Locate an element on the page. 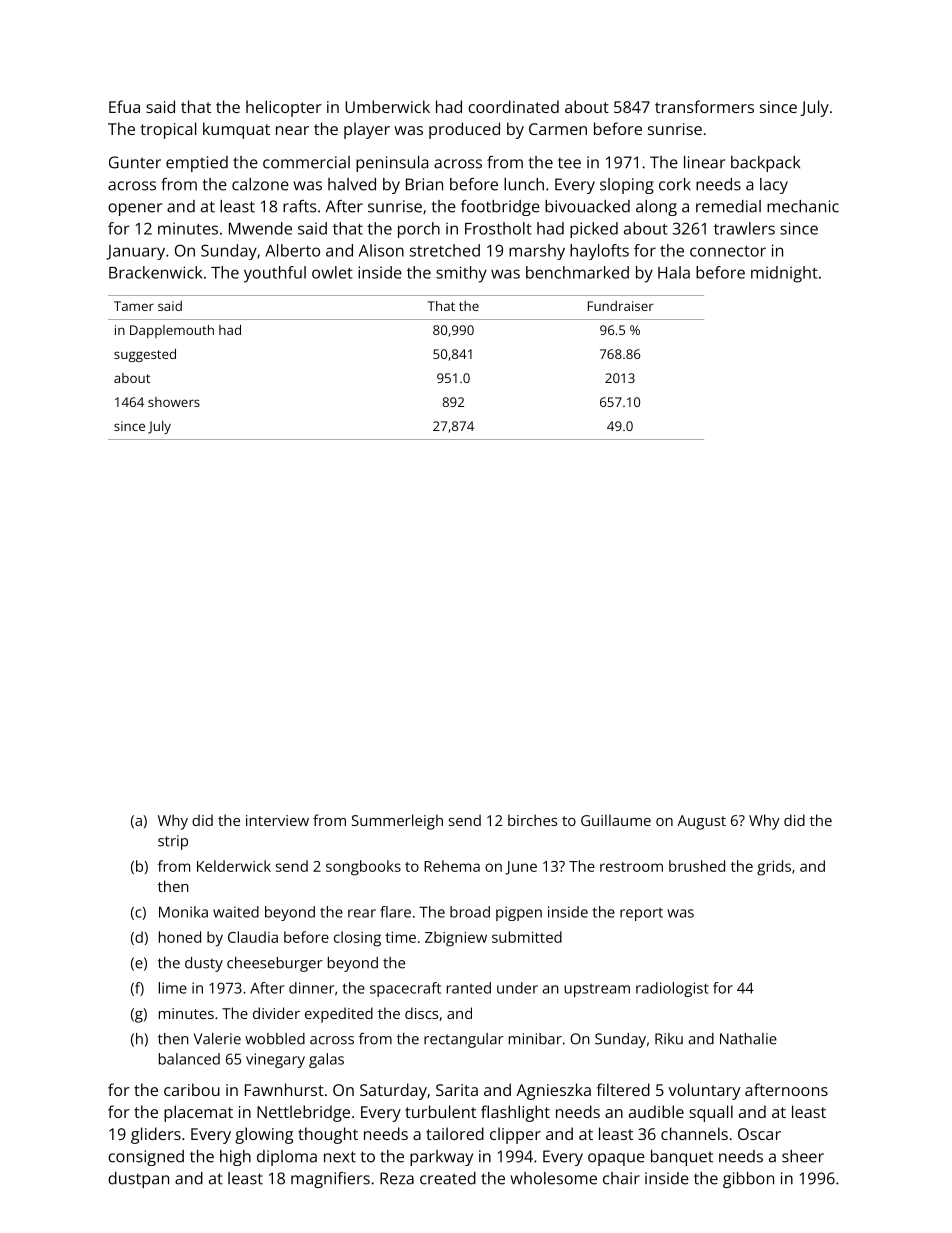 This image has height=1233, width=952. transformers is located at coordinates (704, 106).
